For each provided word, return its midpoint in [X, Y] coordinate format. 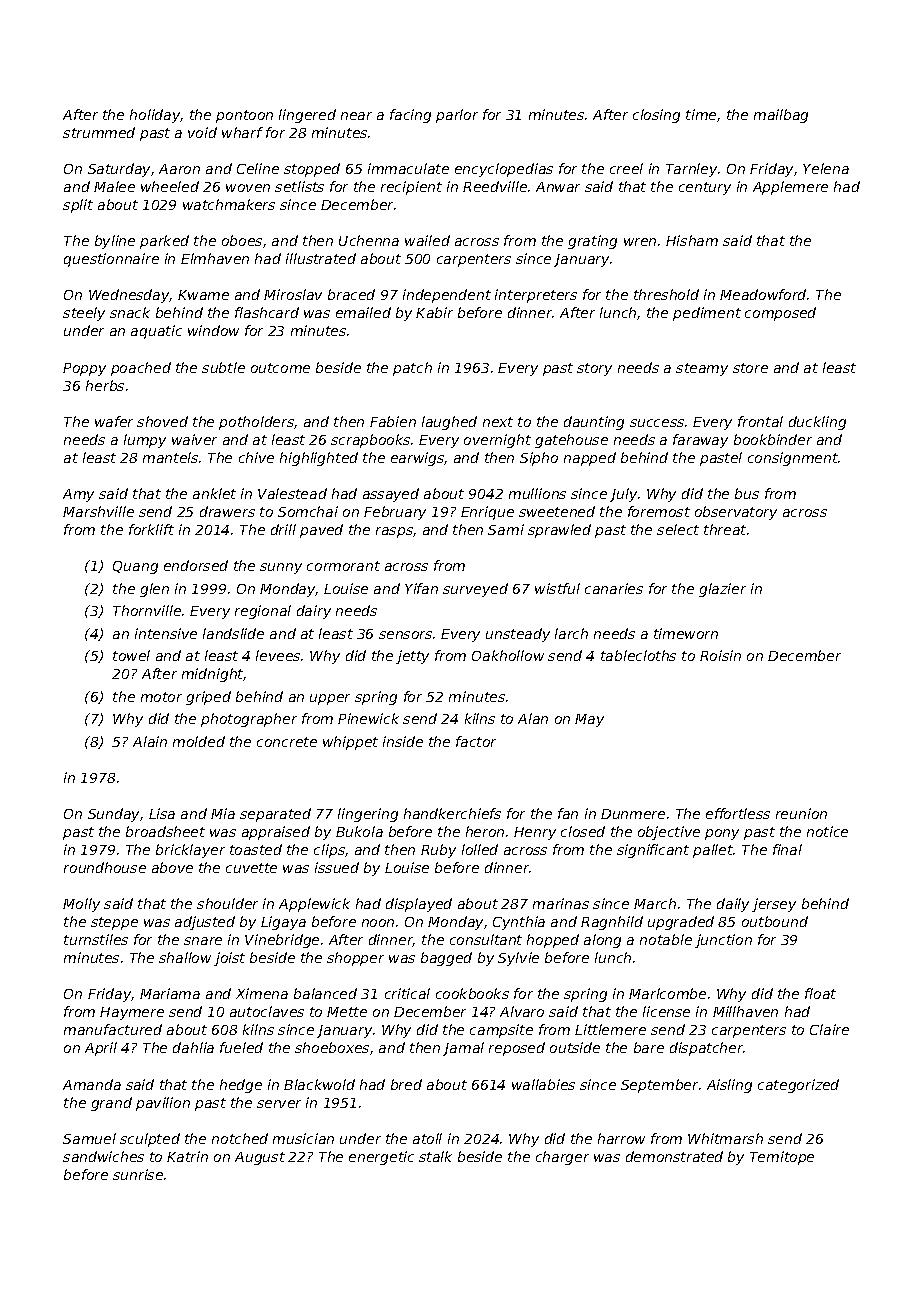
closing [656, 116]
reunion [801, 813]
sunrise [138, 1174]
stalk [435, 1156]
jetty [412, 657]
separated [275, 815]
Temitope [782, 1158]
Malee [114, 186]
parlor [457, 116]
